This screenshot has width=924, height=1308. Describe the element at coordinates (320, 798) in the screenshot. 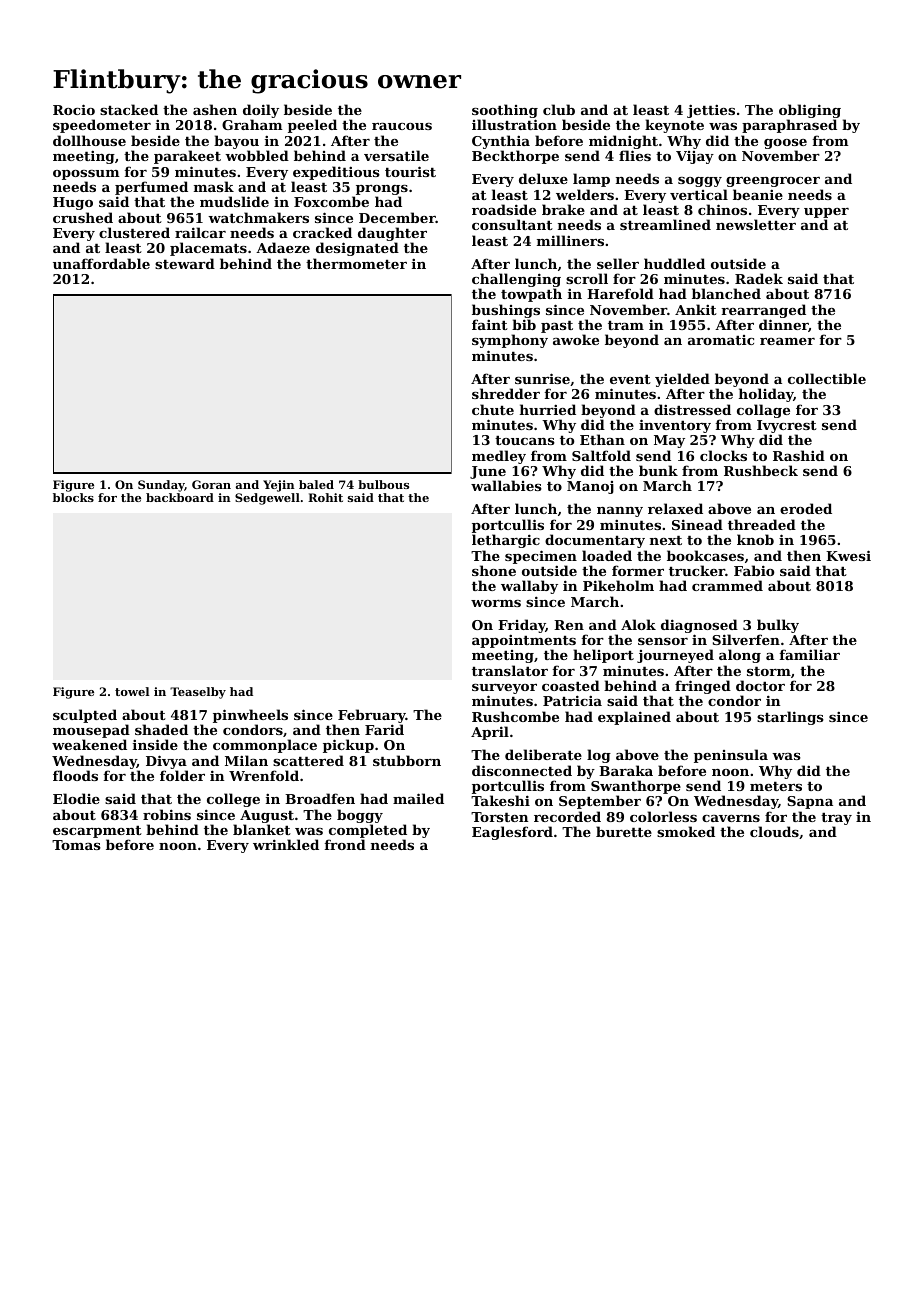

I see `Broadfen` at that location.
